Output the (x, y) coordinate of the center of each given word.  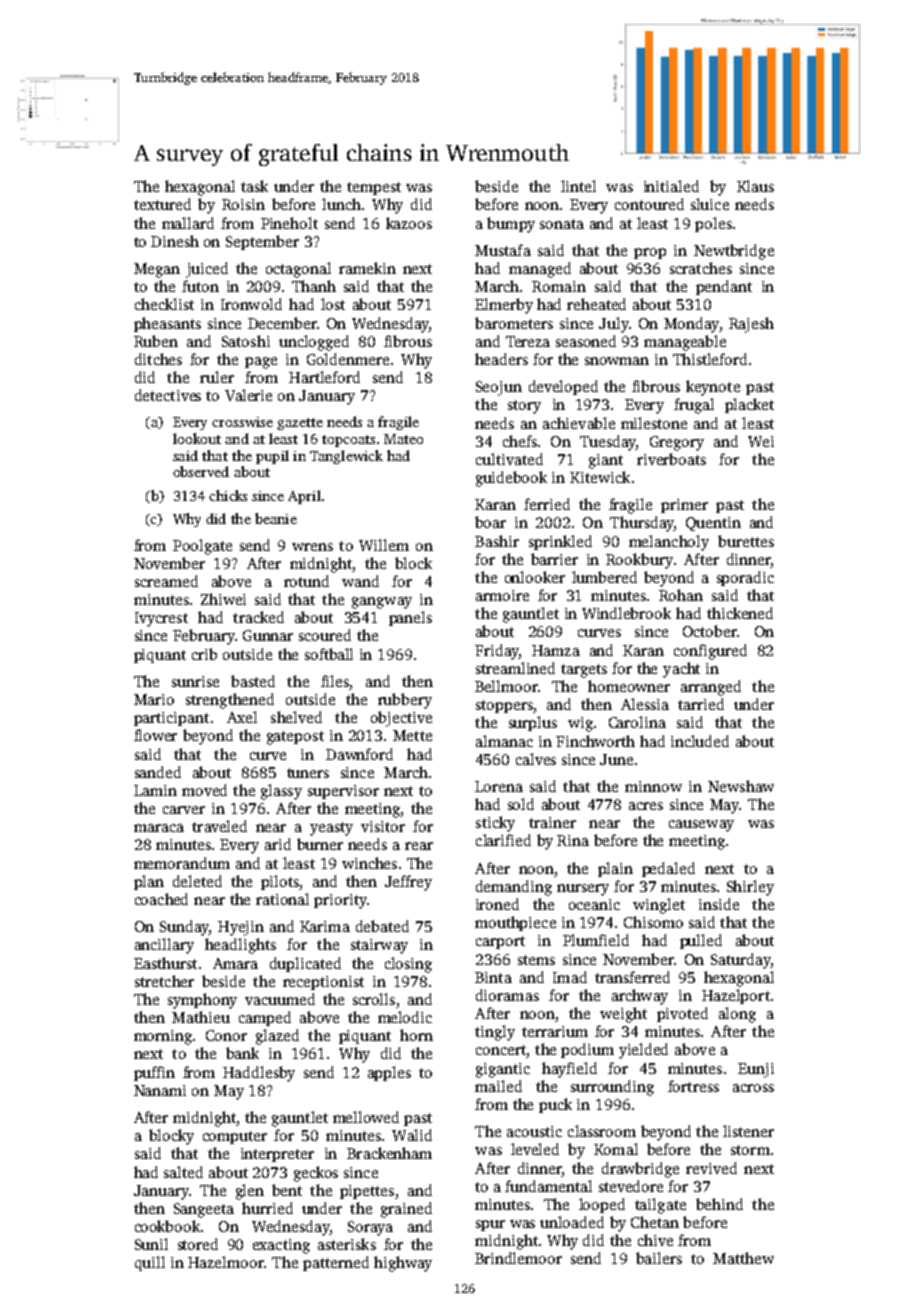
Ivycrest (161, 619)
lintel (578, 186)
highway (403, 1264)
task (254, 186)
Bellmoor (506, 686)
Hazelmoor (226, 1262)
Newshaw (741, 786)
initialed (671, 186)
